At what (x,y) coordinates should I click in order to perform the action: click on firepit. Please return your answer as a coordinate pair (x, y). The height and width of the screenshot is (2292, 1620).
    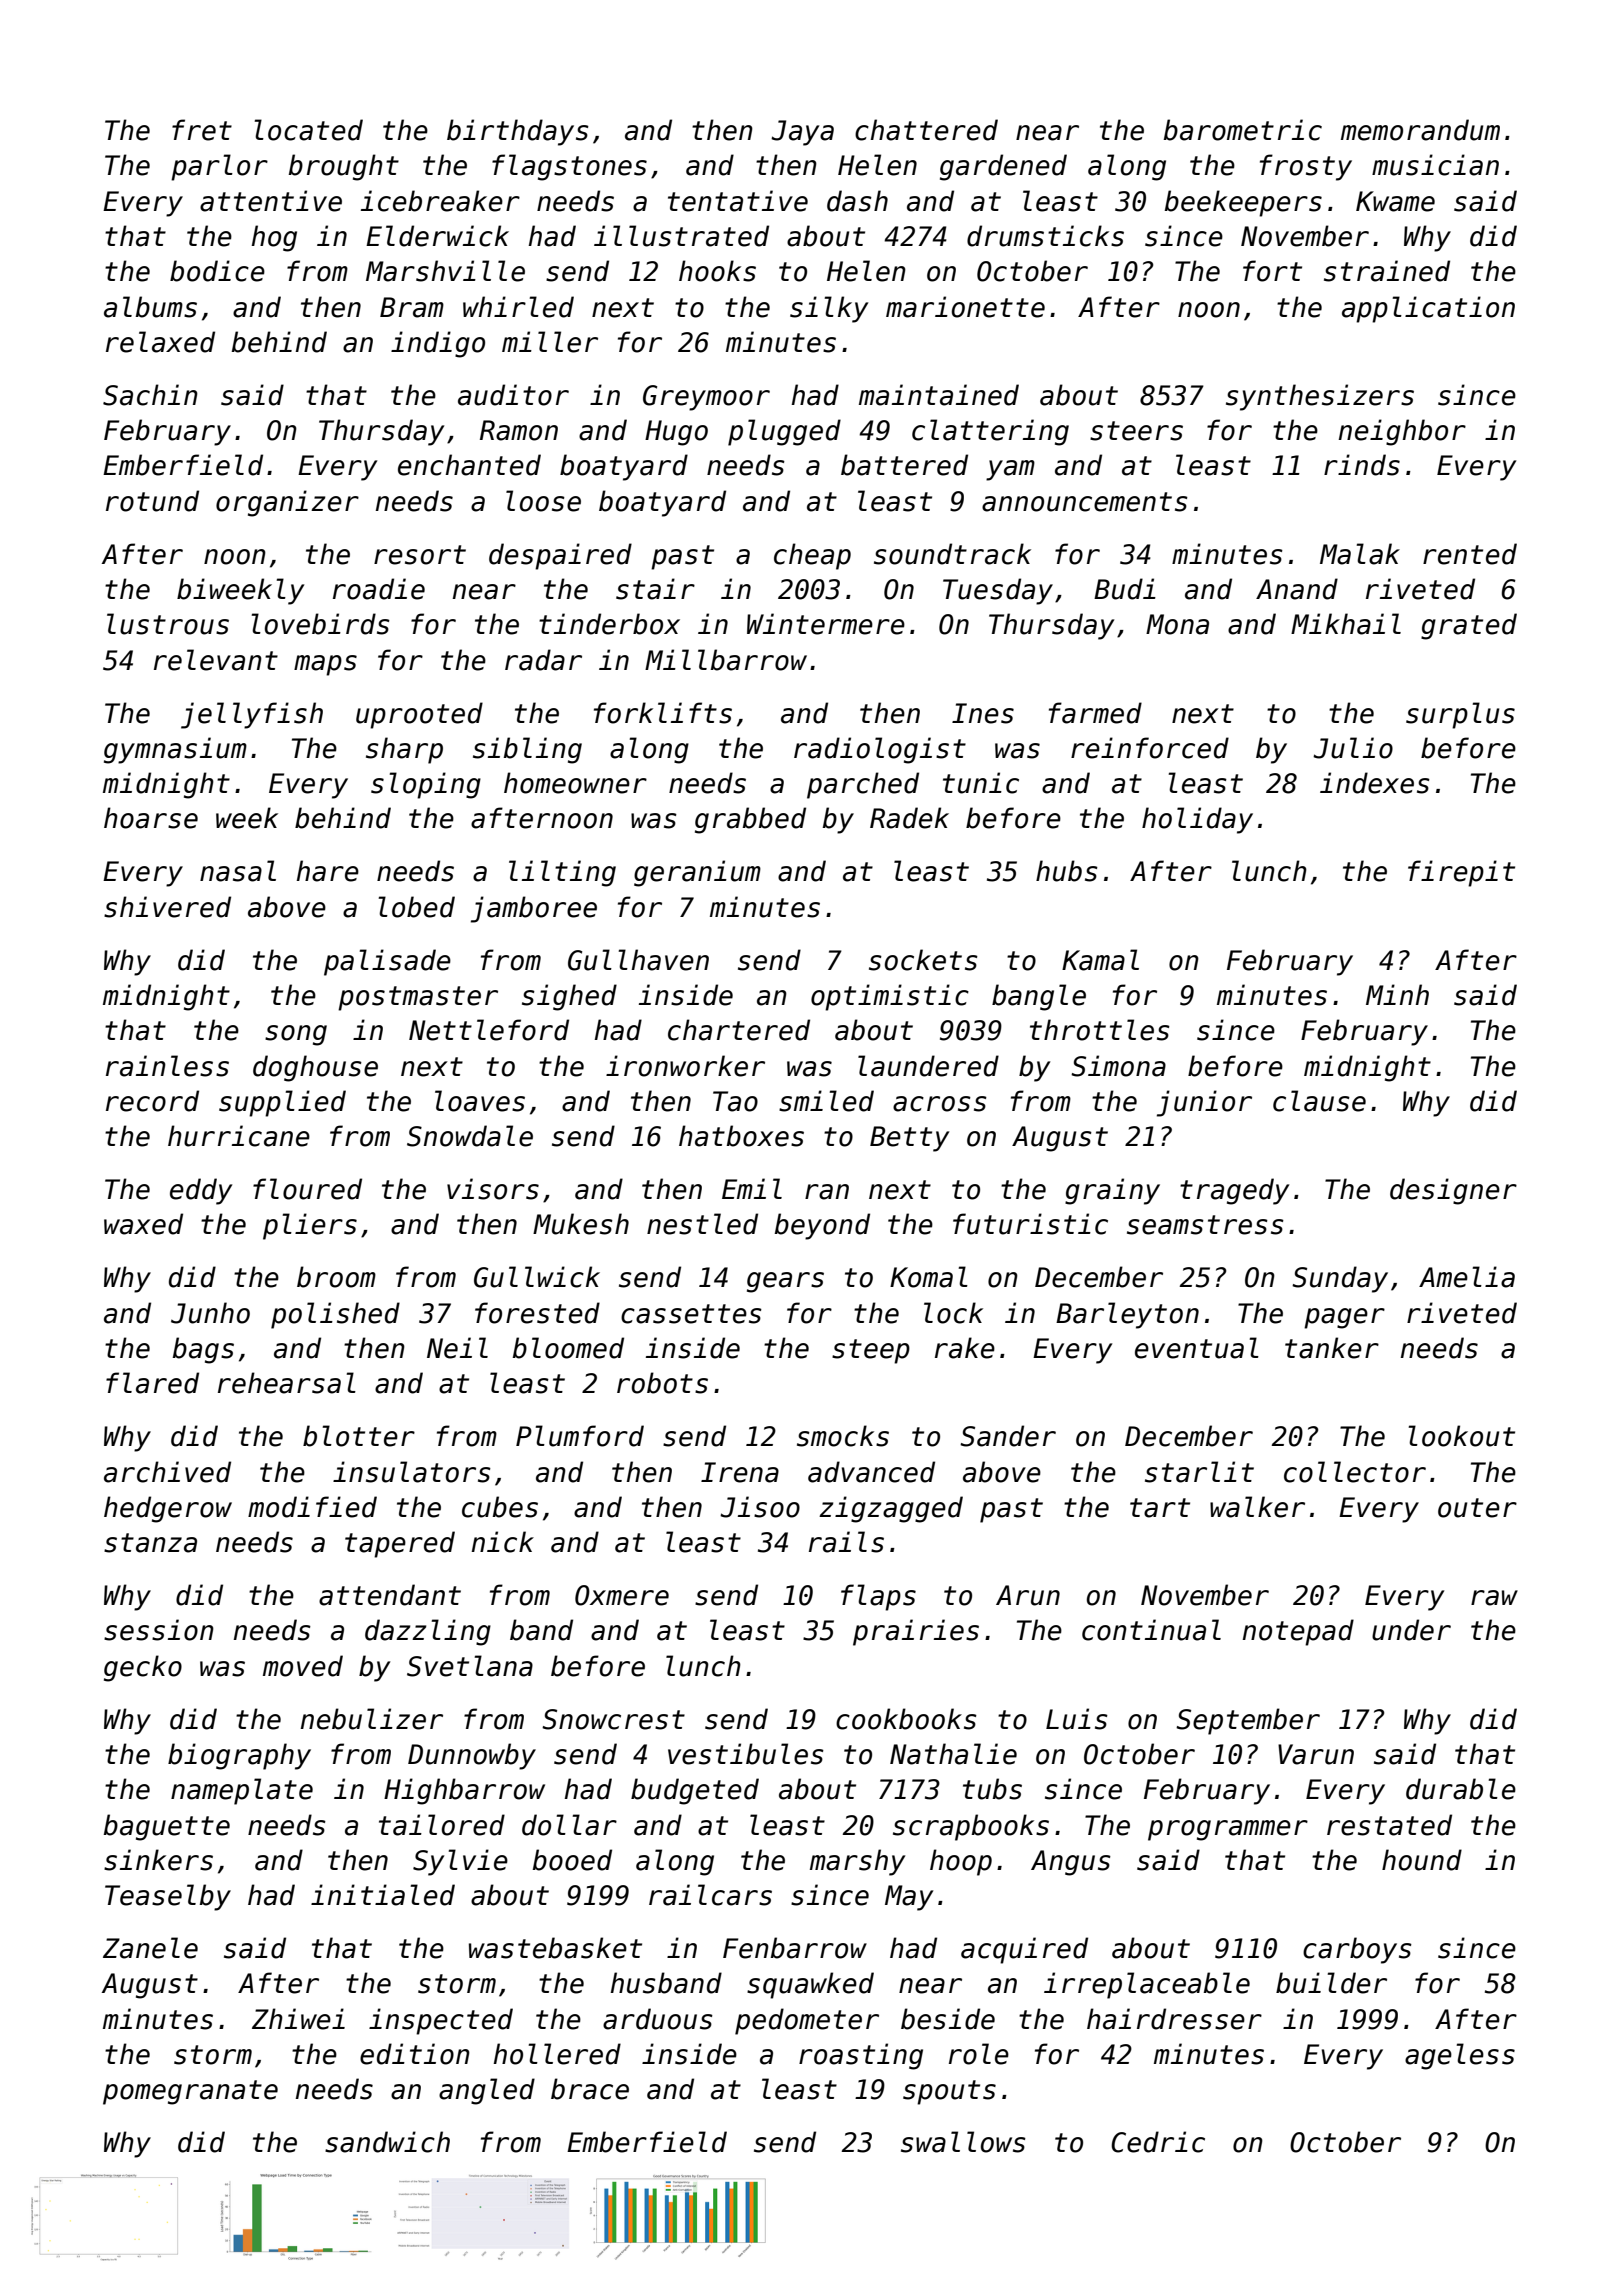
    Looking at the image, I should click on (1461, 873).
